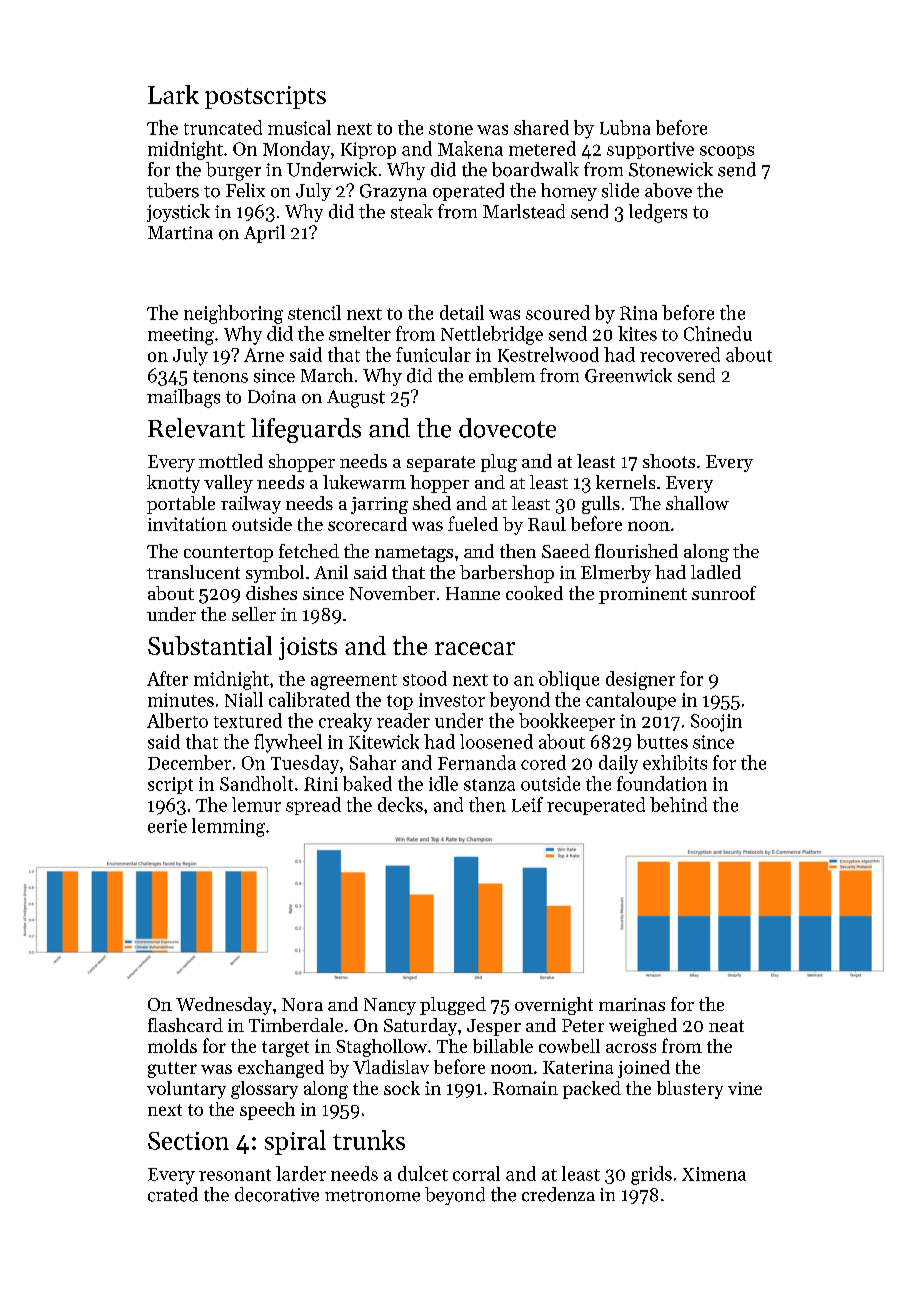 The width and height of the screenshot is (924, 1311). What do you see at coordinates (718, 333) in the screenshot?
I see `Chinedu` at bounding box center [718, 333].
